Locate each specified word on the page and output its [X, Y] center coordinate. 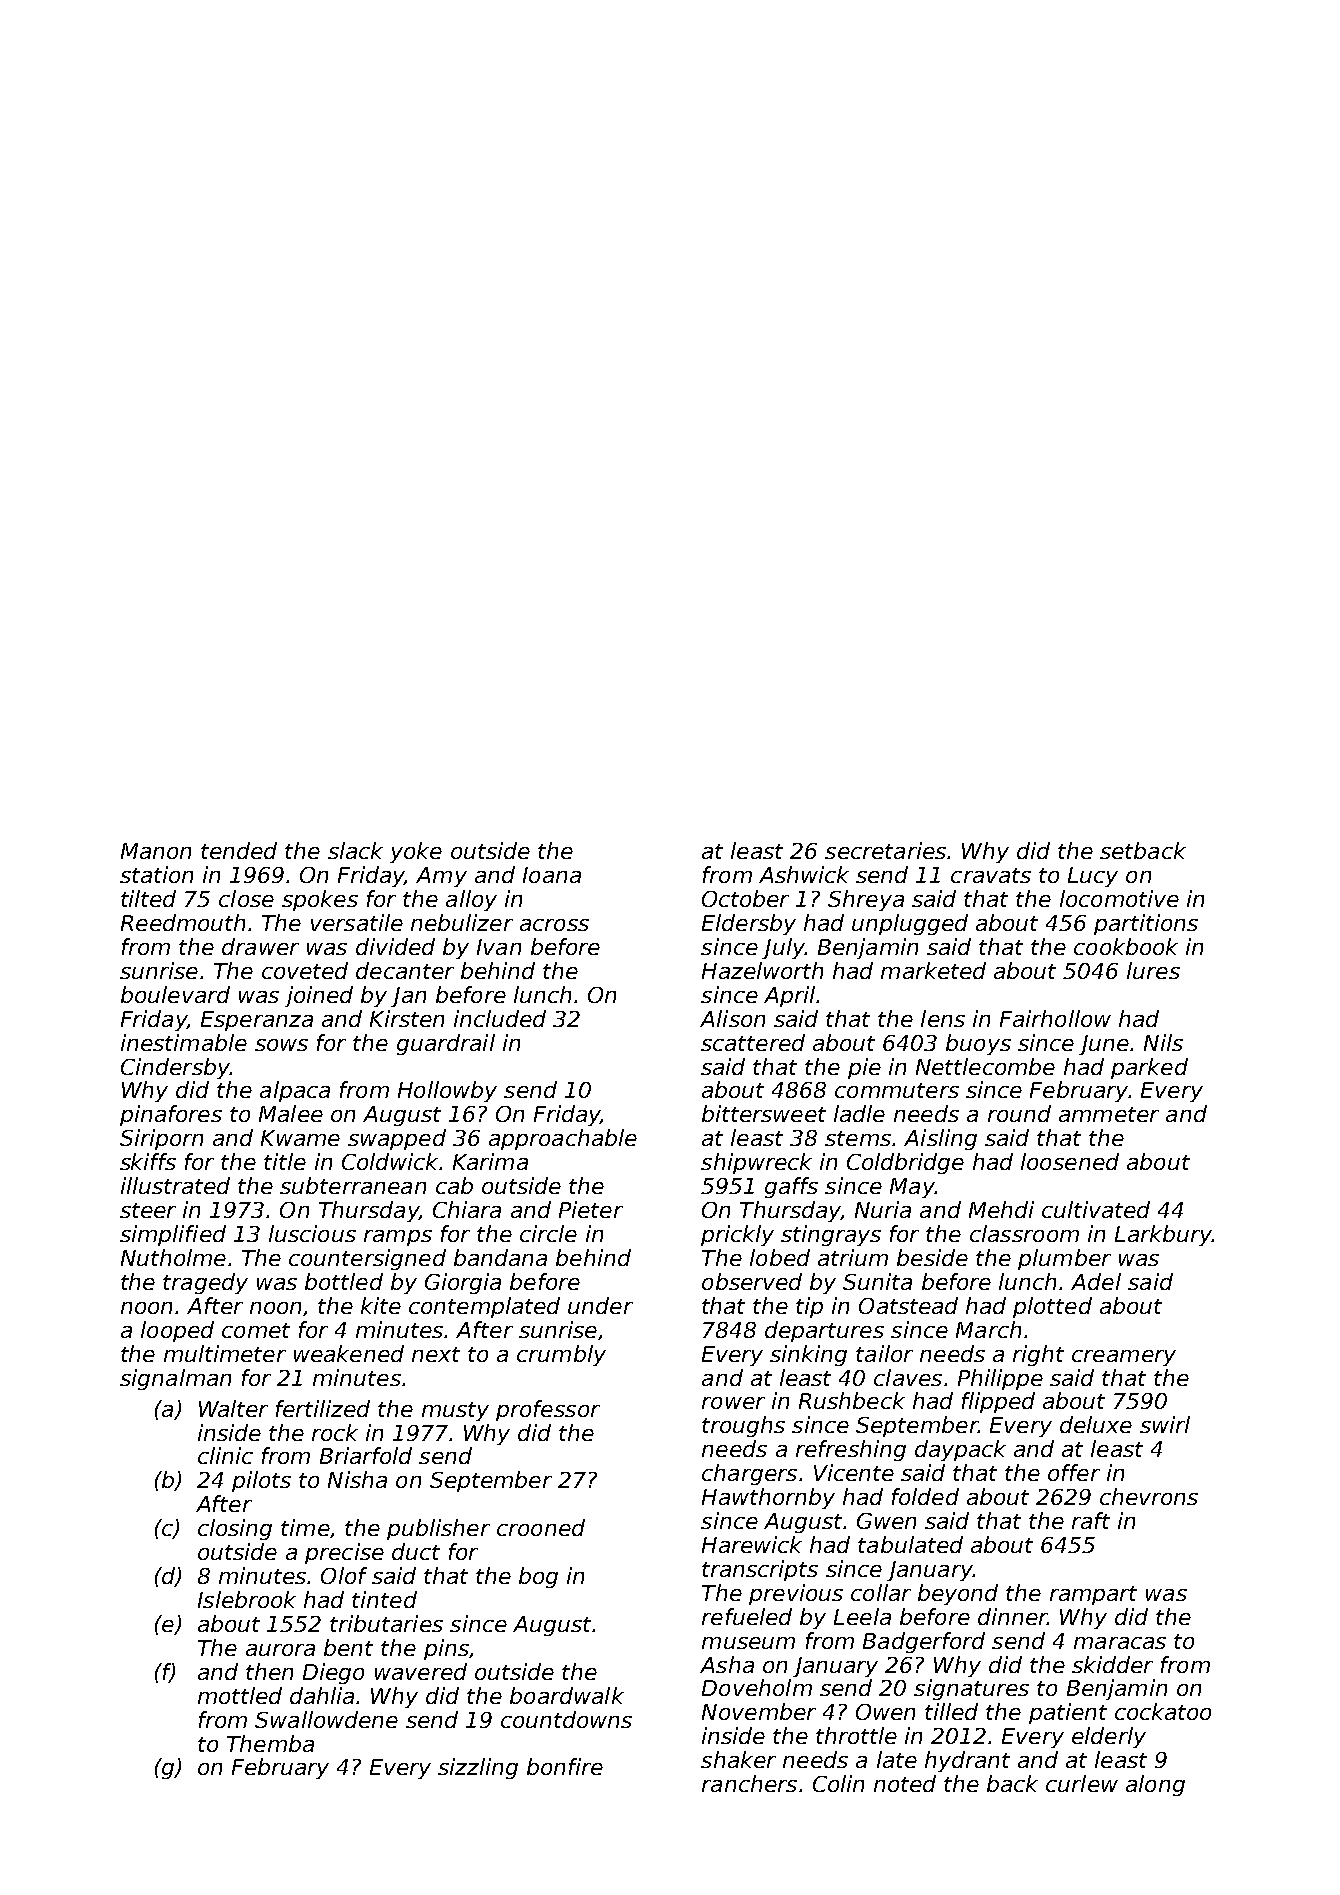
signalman [175, 1379]
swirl [1165, 1424]
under [600, 1305]
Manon [156, 851]
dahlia [322, 1695]
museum [748, 1643]
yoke [416, 852]
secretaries [885, 850]
